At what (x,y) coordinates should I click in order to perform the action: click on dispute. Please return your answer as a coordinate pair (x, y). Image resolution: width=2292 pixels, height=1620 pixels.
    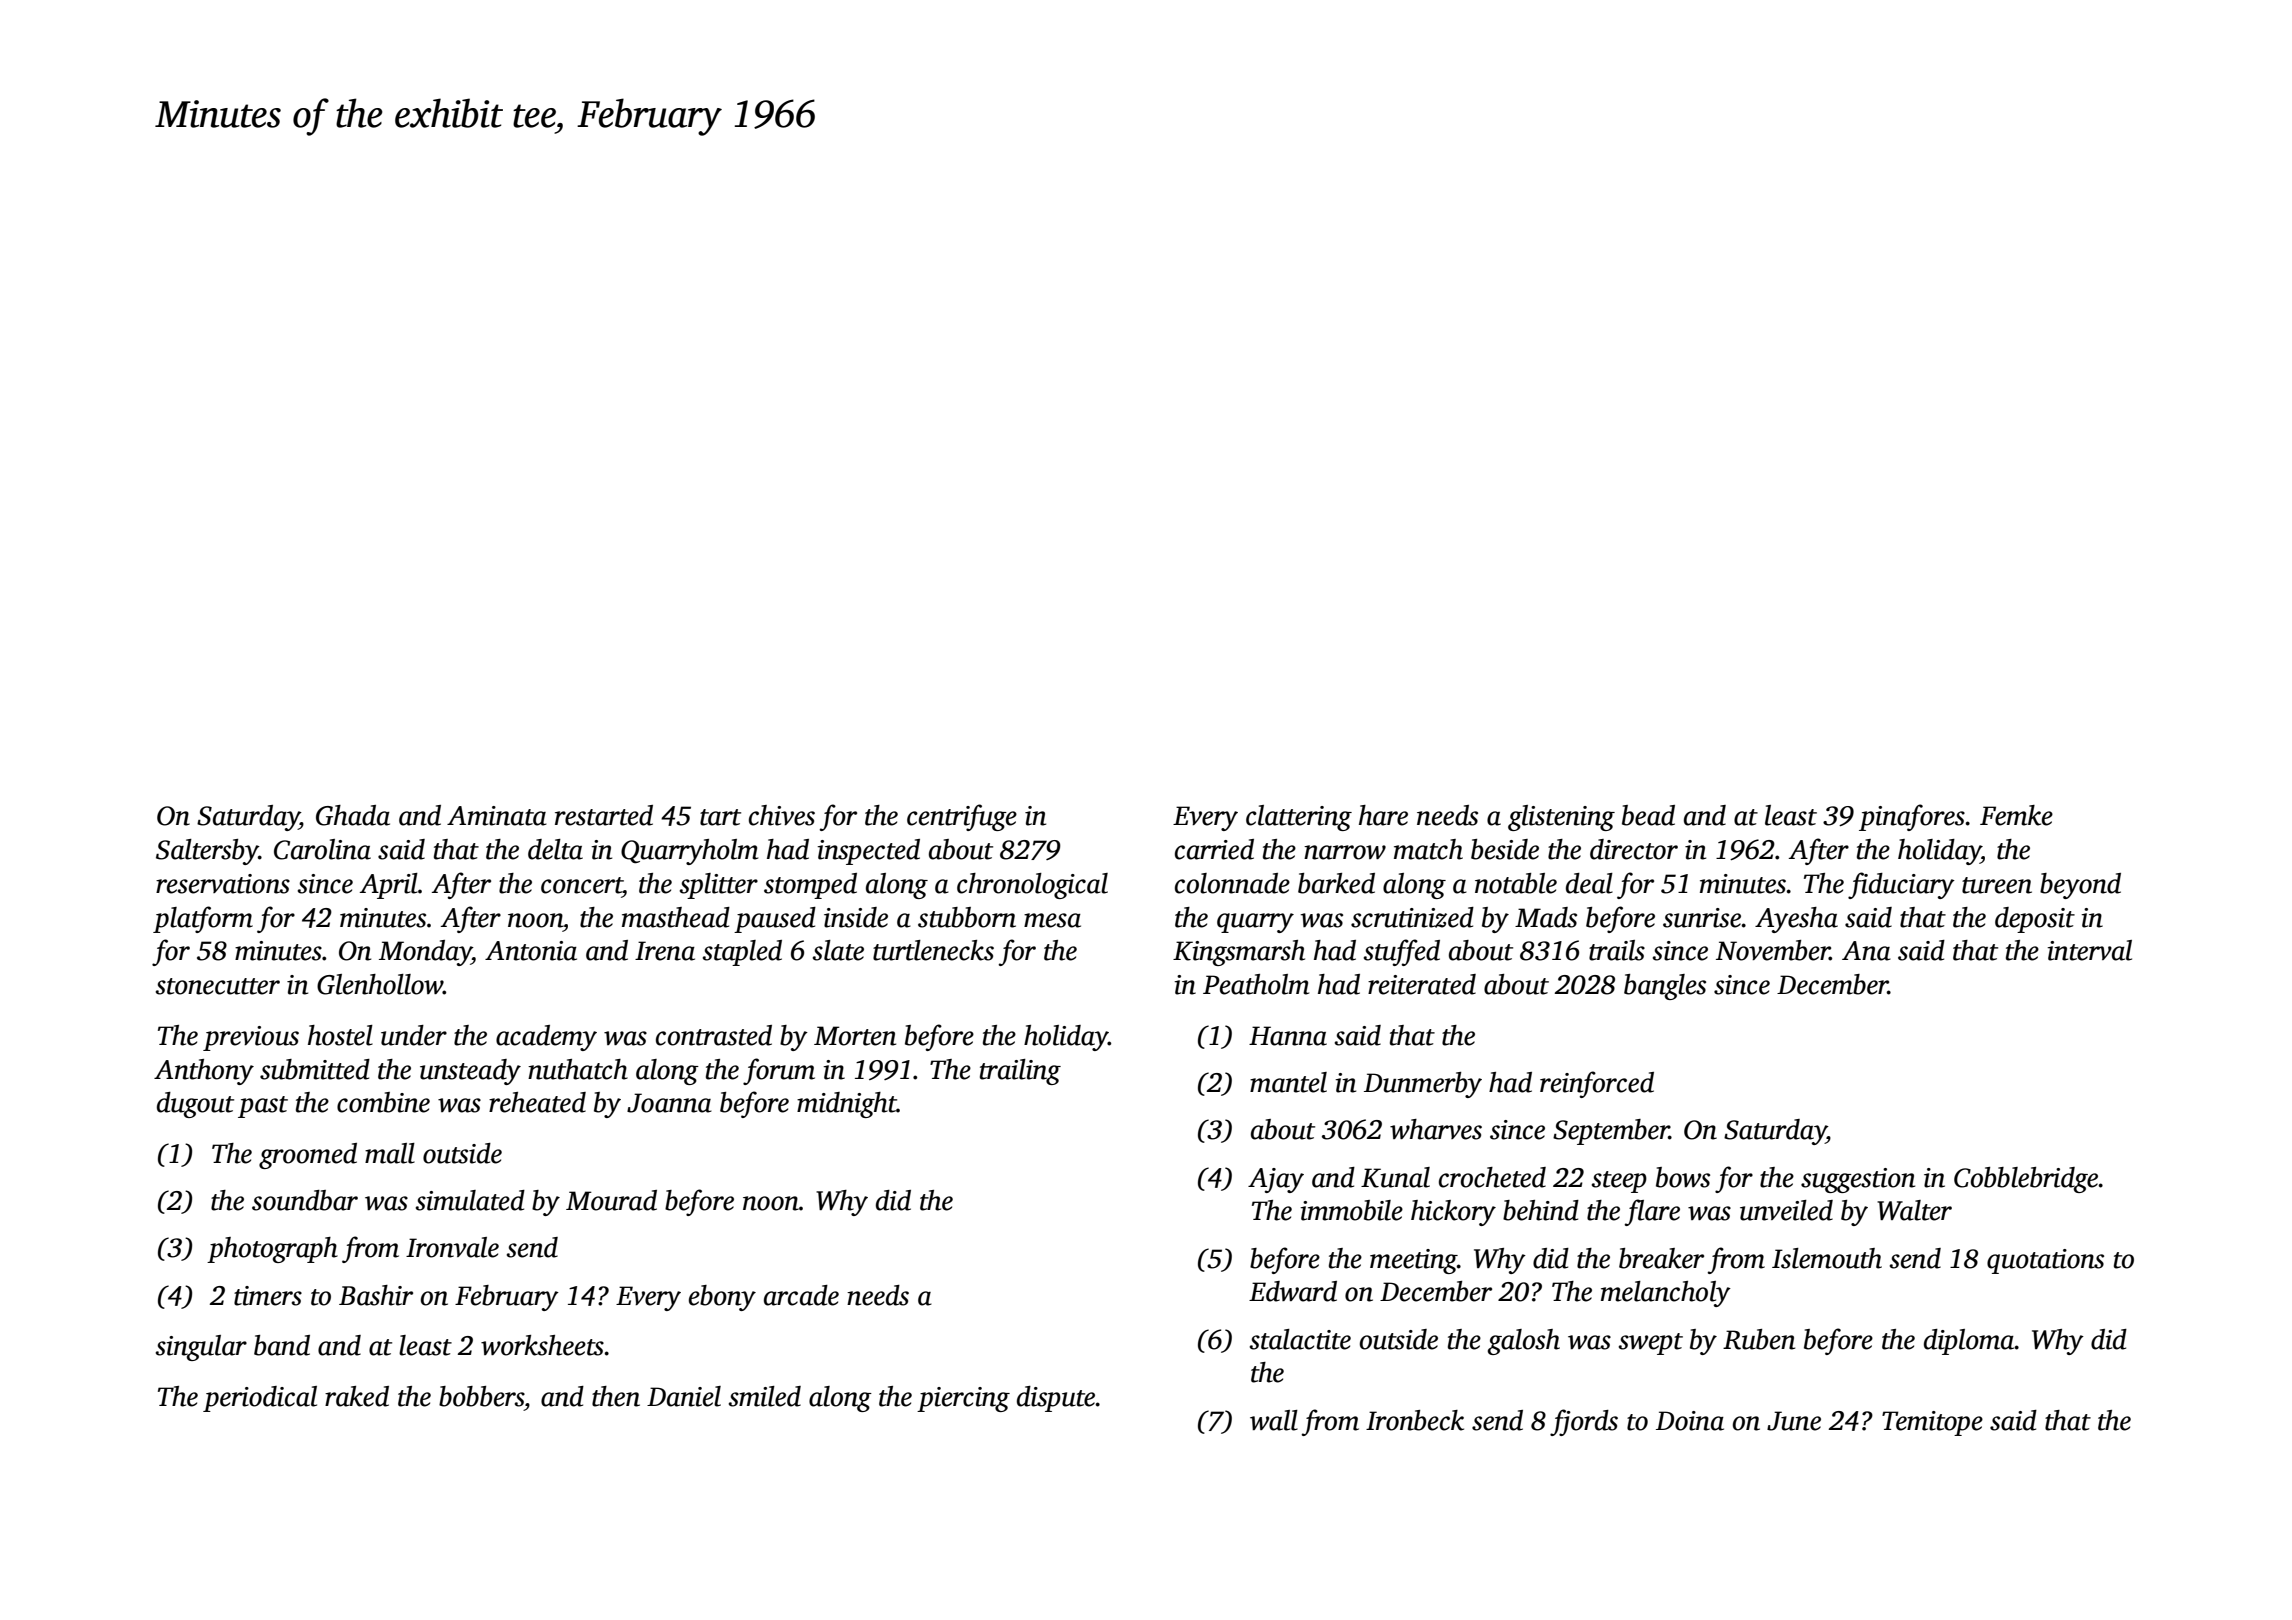
    Looking at the image, I should click on (1056, 1399).
